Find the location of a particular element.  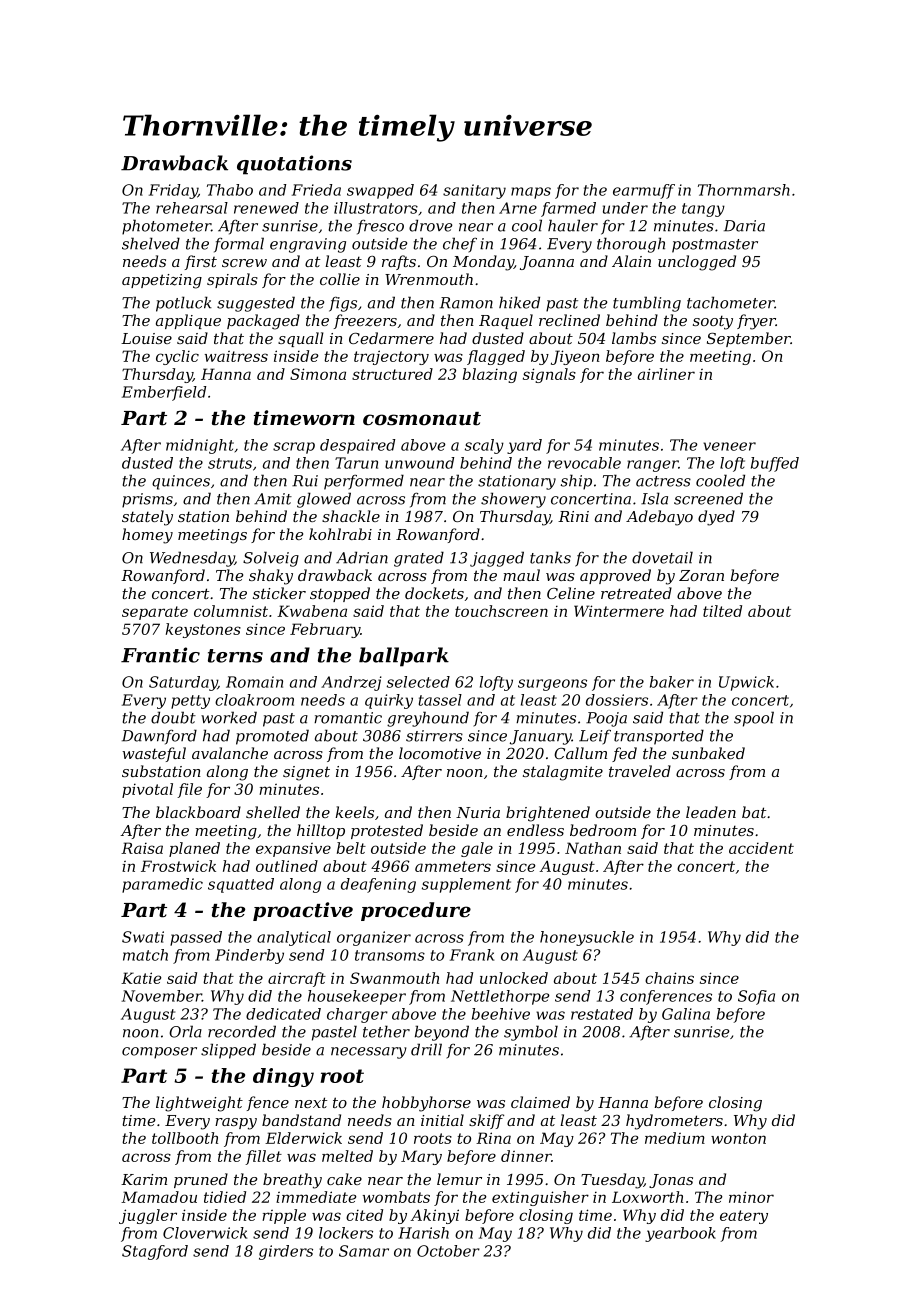

earmuff is located at coordinates (644, 191).
